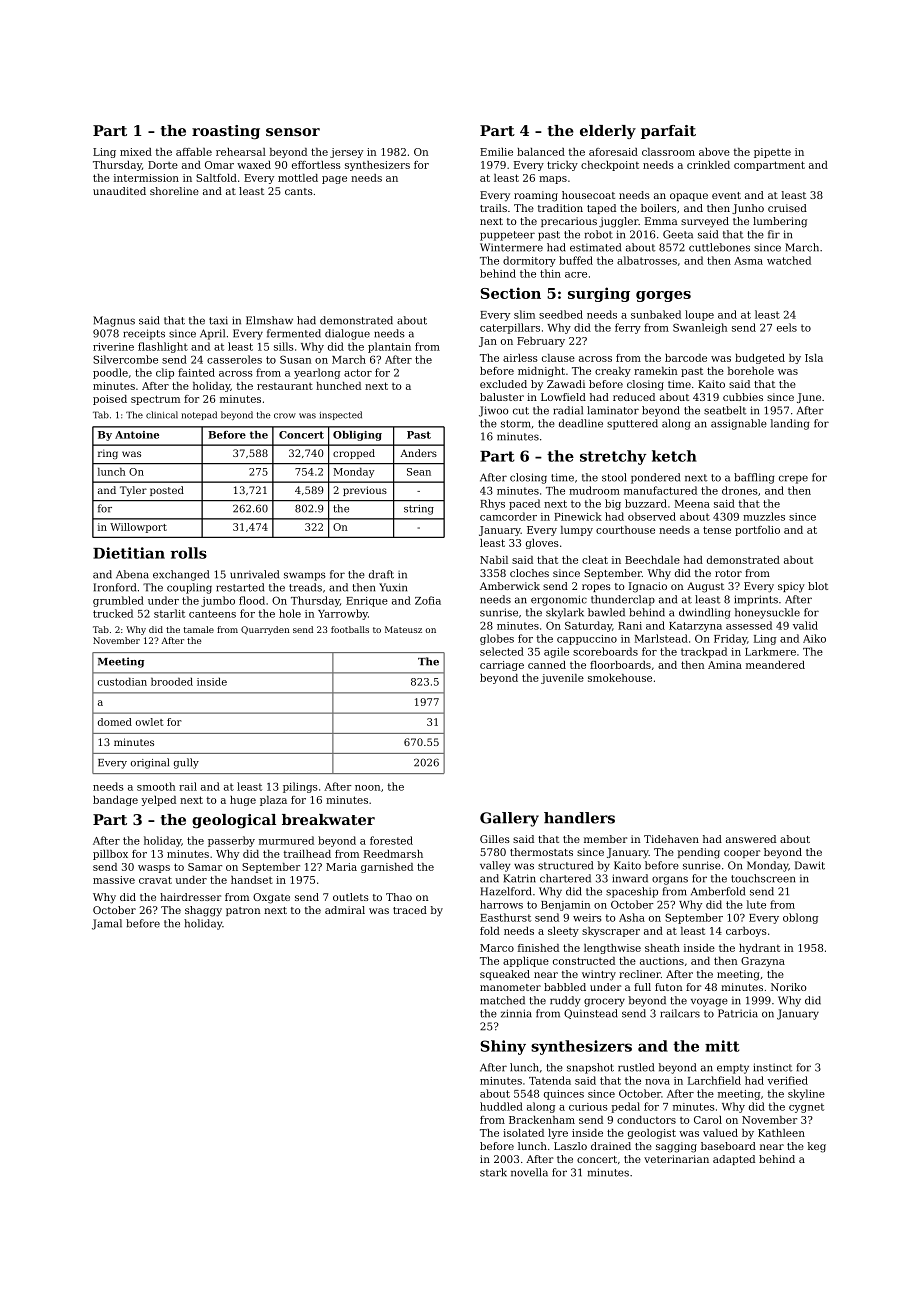  What do you see at coordinates (668, 132) in the image?
I see `parfait` at bounding box center [668, 132].
